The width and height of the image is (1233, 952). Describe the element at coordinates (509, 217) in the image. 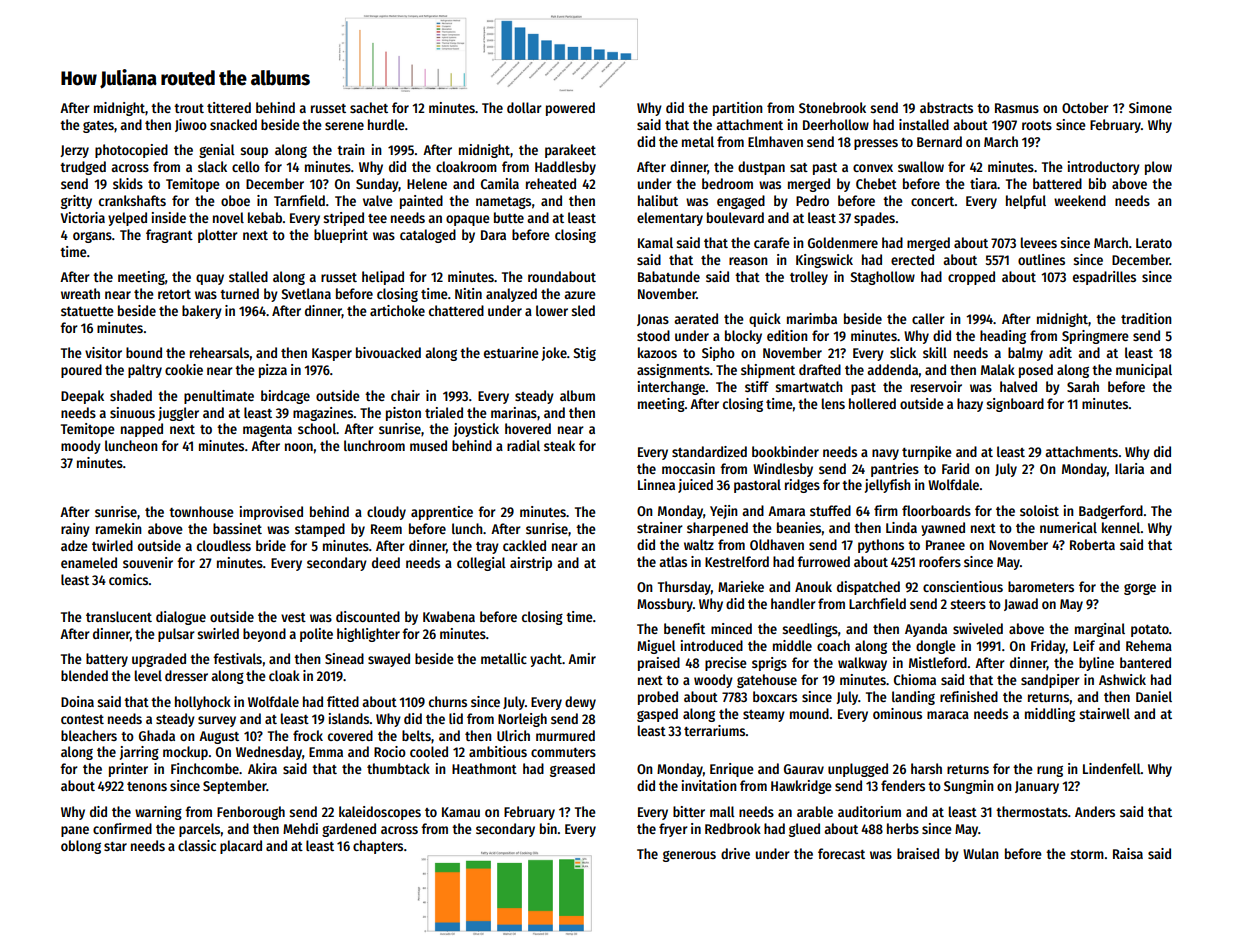

I see `butte` at that location.
